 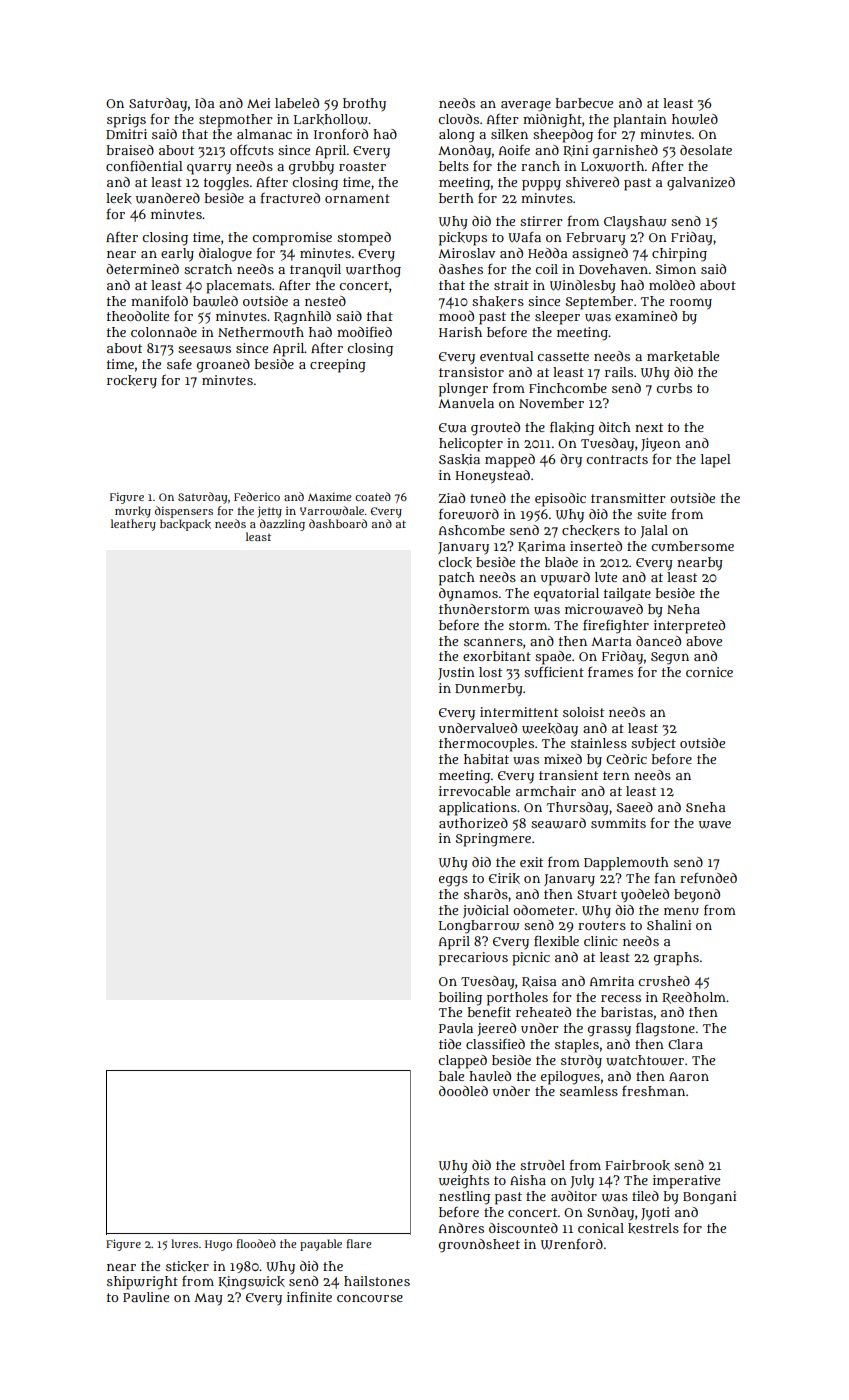 I want to click on Pauline, so click(x=146, y=1297).
